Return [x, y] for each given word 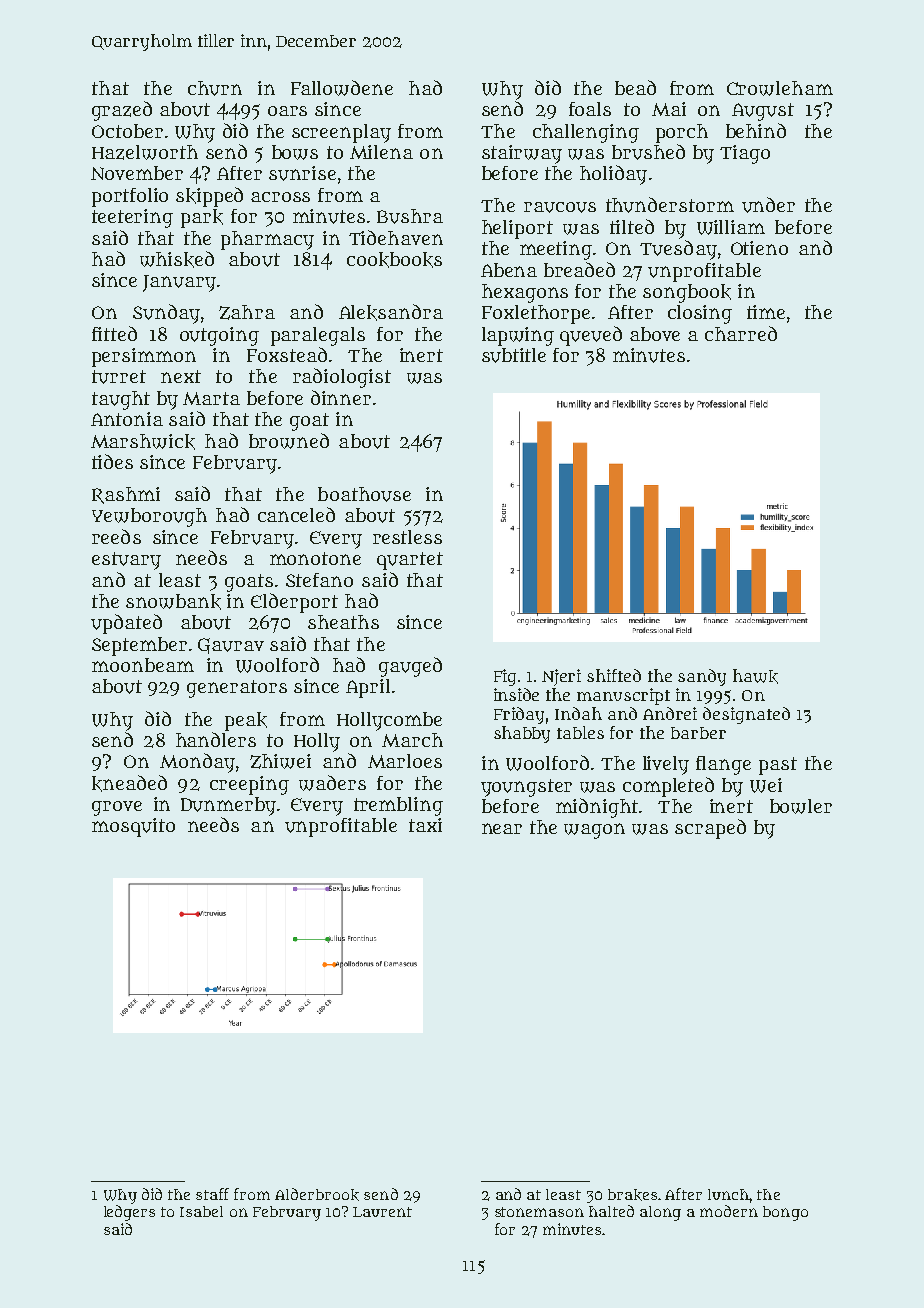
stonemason [539, 1212]
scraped [710, 829]
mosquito [133, 827]
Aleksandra [391, 312]
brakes [632, 1195]
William [731, 227]
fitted [114, 333]
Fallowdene [342, 88]
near [502, 828]
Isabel [201, 1211]
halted [611, 1211]
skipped [209, 197]
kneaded [129, 783]
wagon [594, 831]
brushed [648, 152]
